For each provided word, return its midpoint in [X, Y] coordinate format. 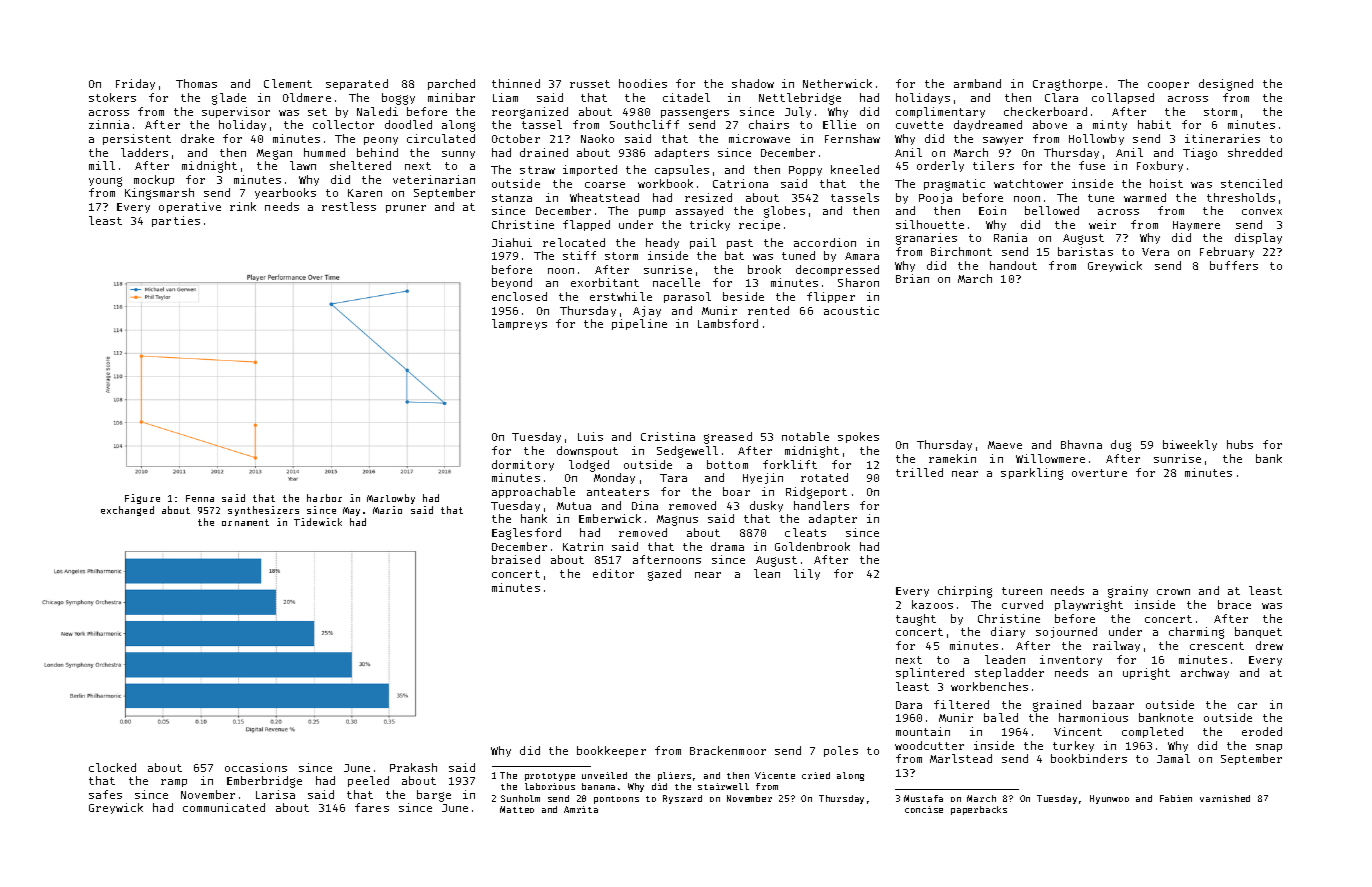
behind [377, 152]
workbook [665, 183]
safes [105, 794]
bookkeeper [611, 751]
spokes [858, 437]
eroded [1262, 731]
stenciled [1251, 183]
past [740, 244]
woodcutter [929, 745]
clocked [112, 767]
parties [176, 221]
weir [1102, 224]
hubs [1240, 444]
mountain [923, 731]
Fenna [200, 498]
